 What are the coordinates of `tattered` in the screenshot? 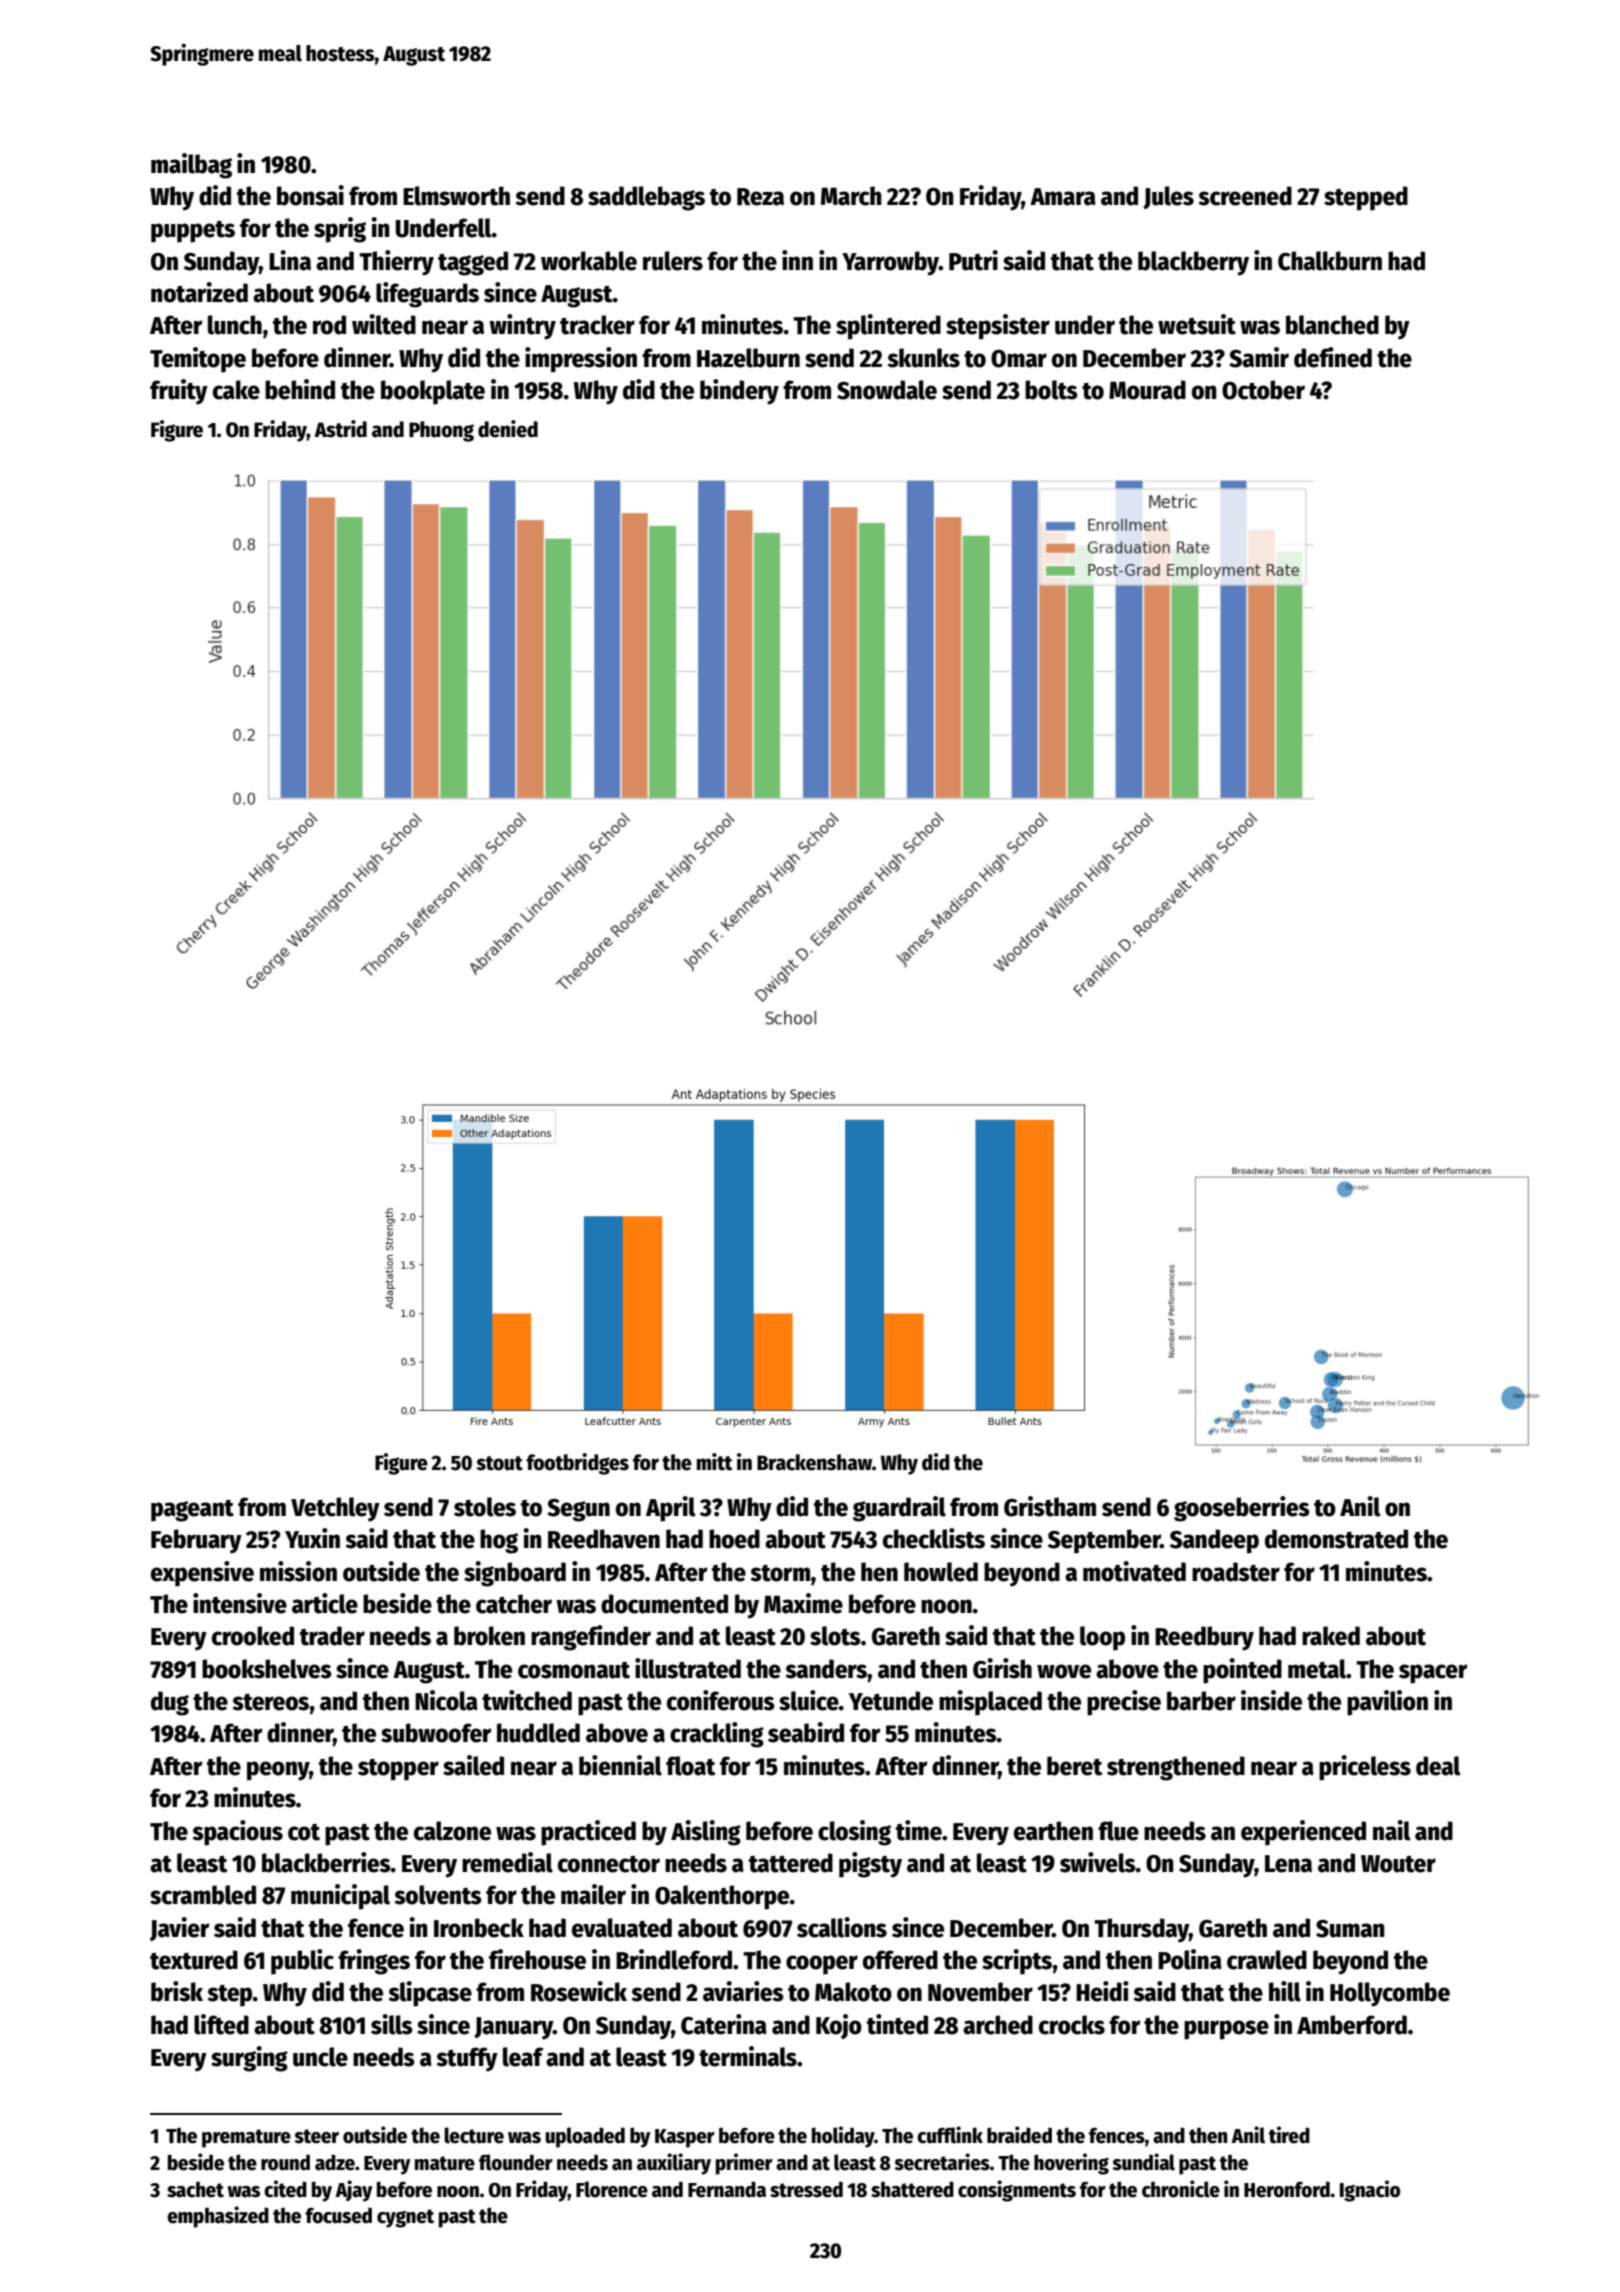 It's located at (791, 1863).
